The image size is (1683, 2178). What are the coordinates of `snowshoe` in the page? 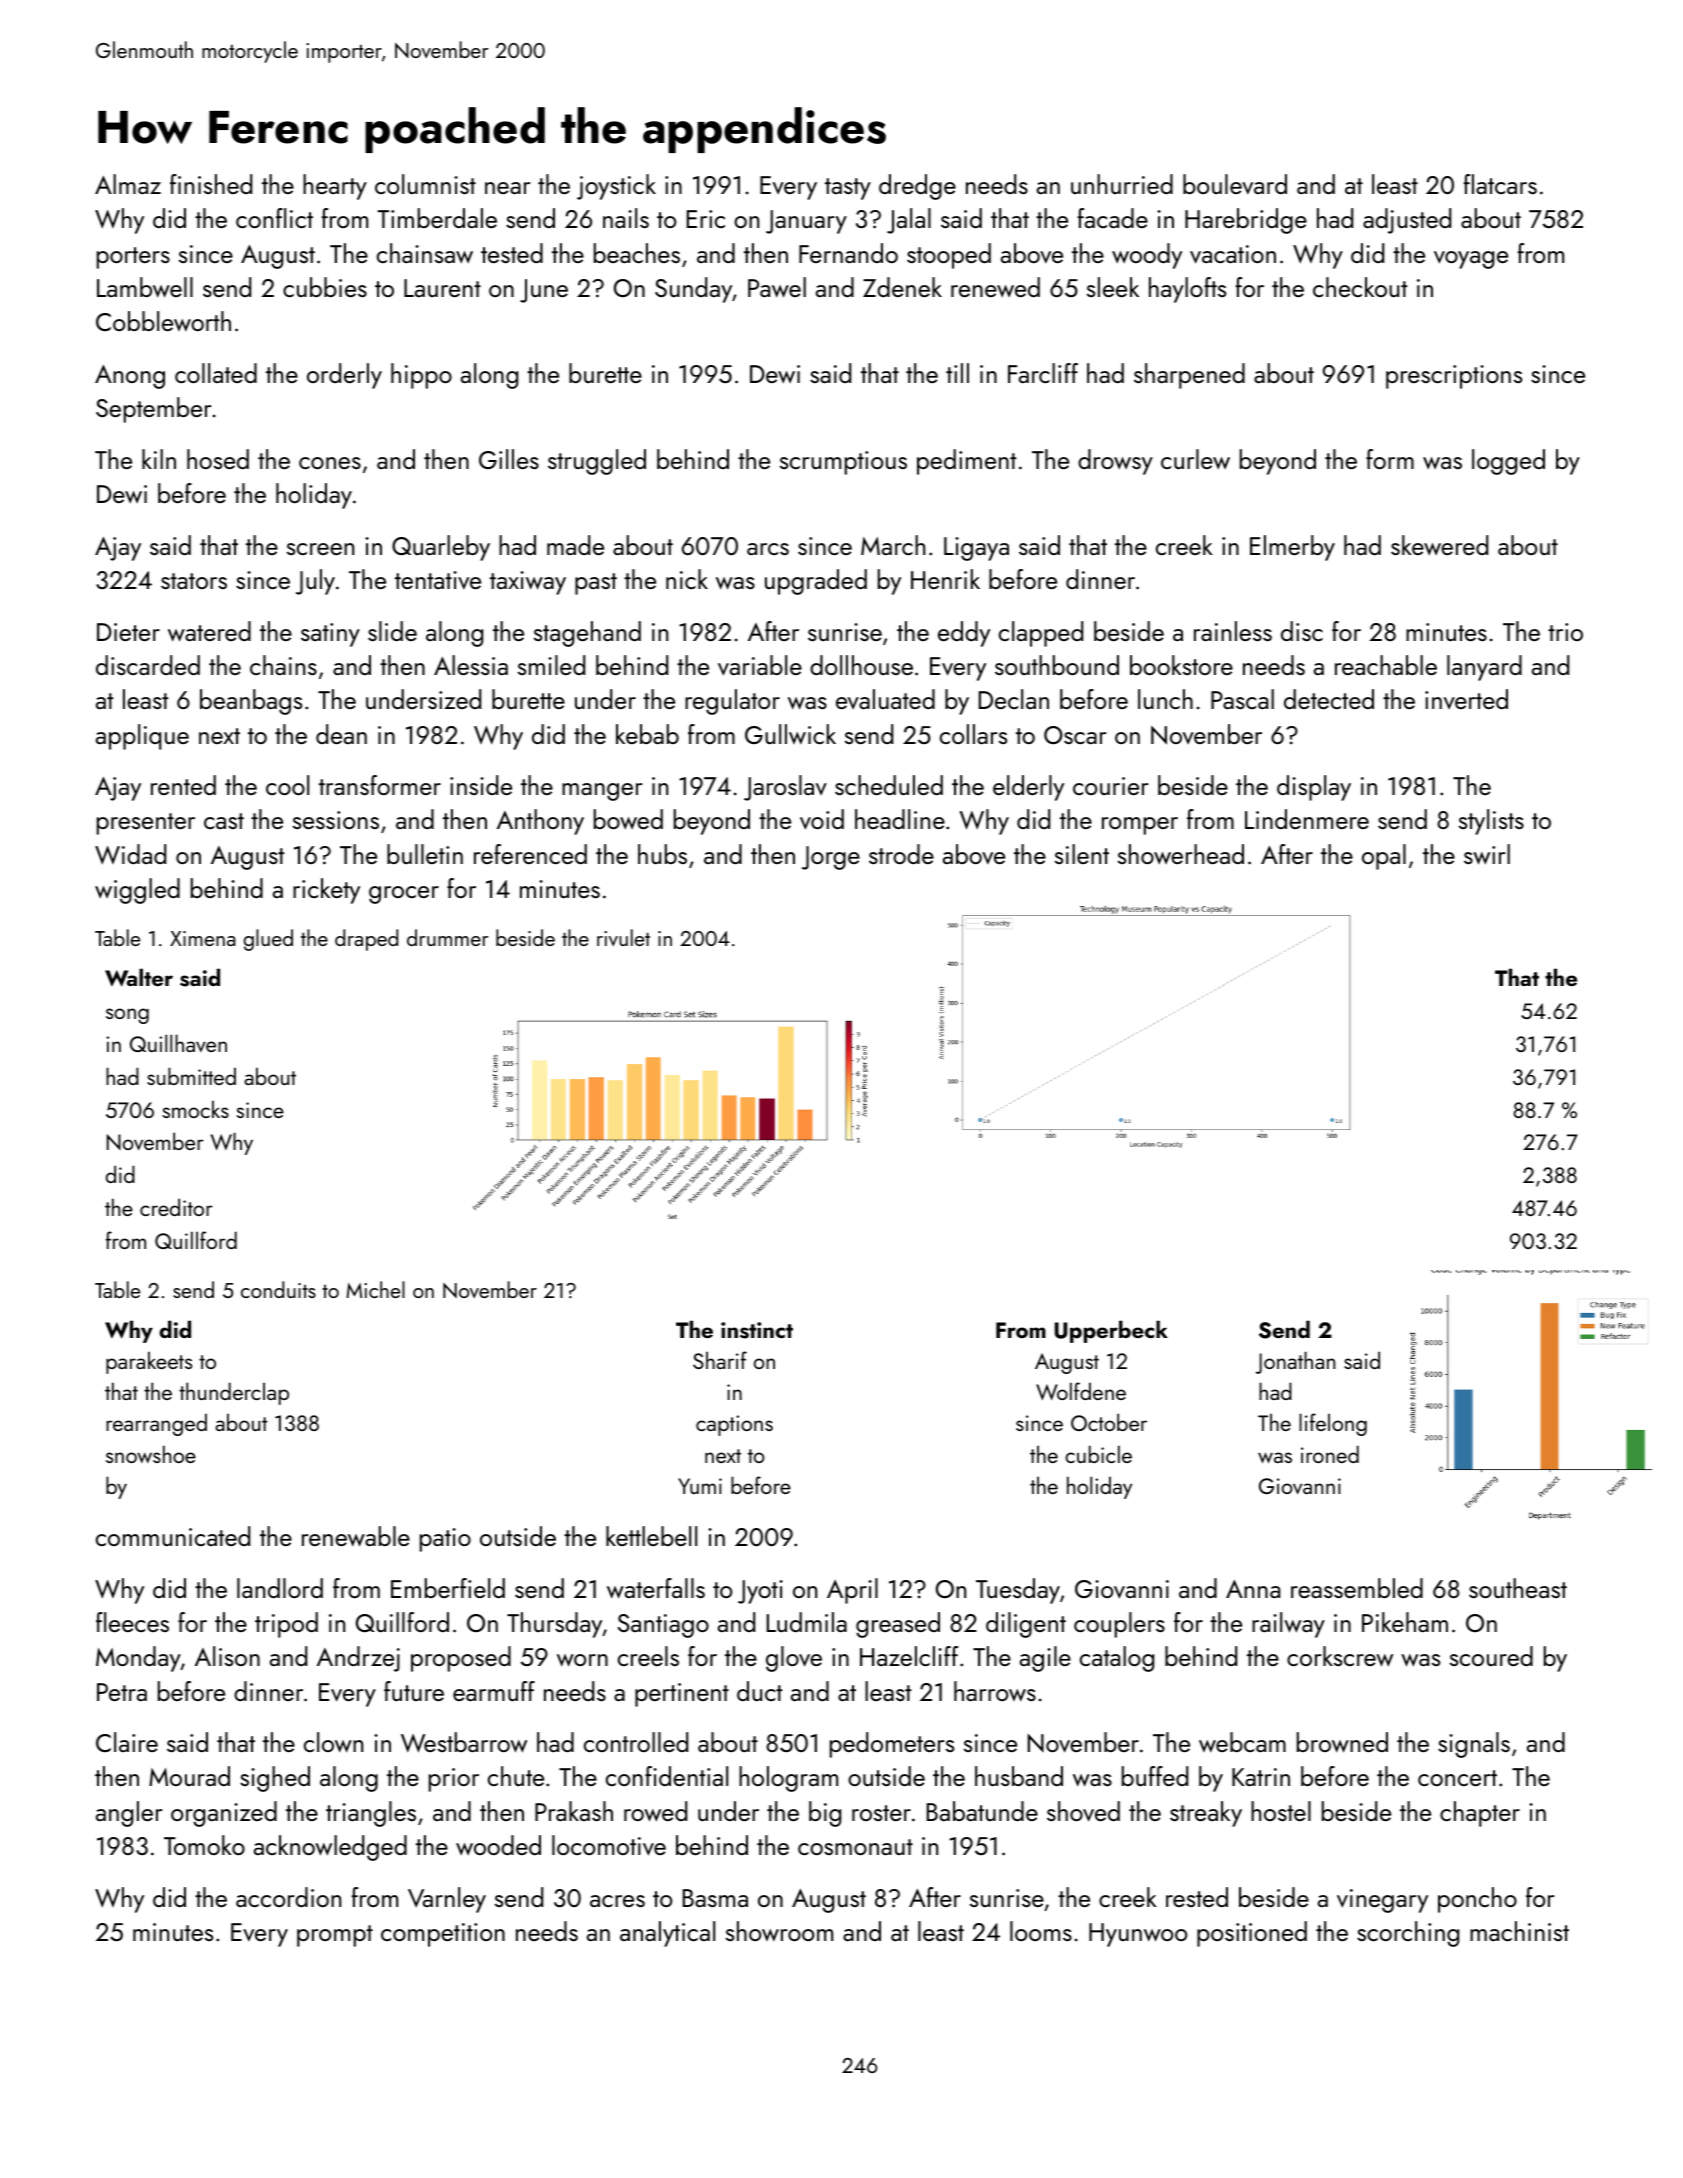 It's located at (151, 1454).
